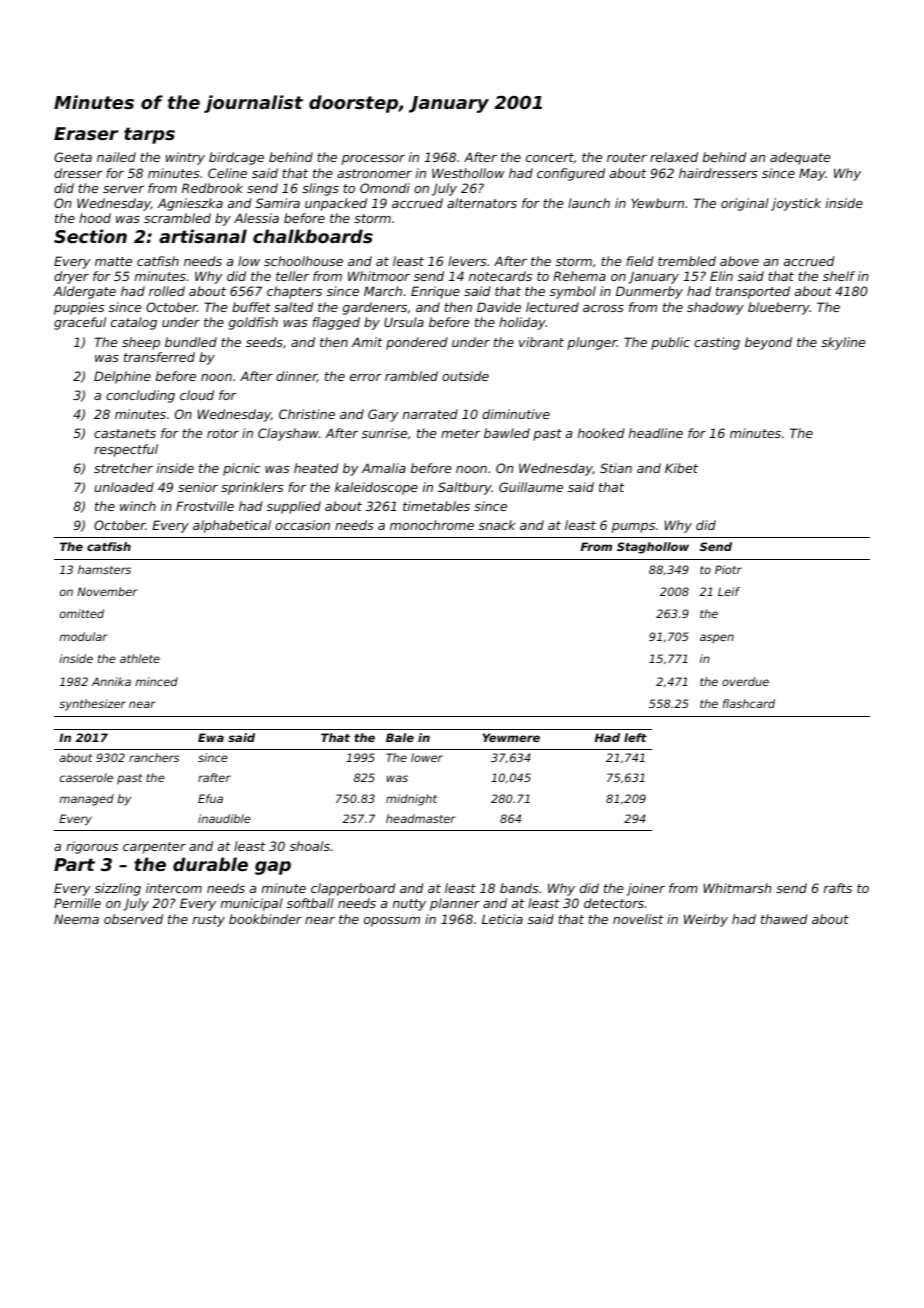  I want to click on transferred, so click(159, 357).
